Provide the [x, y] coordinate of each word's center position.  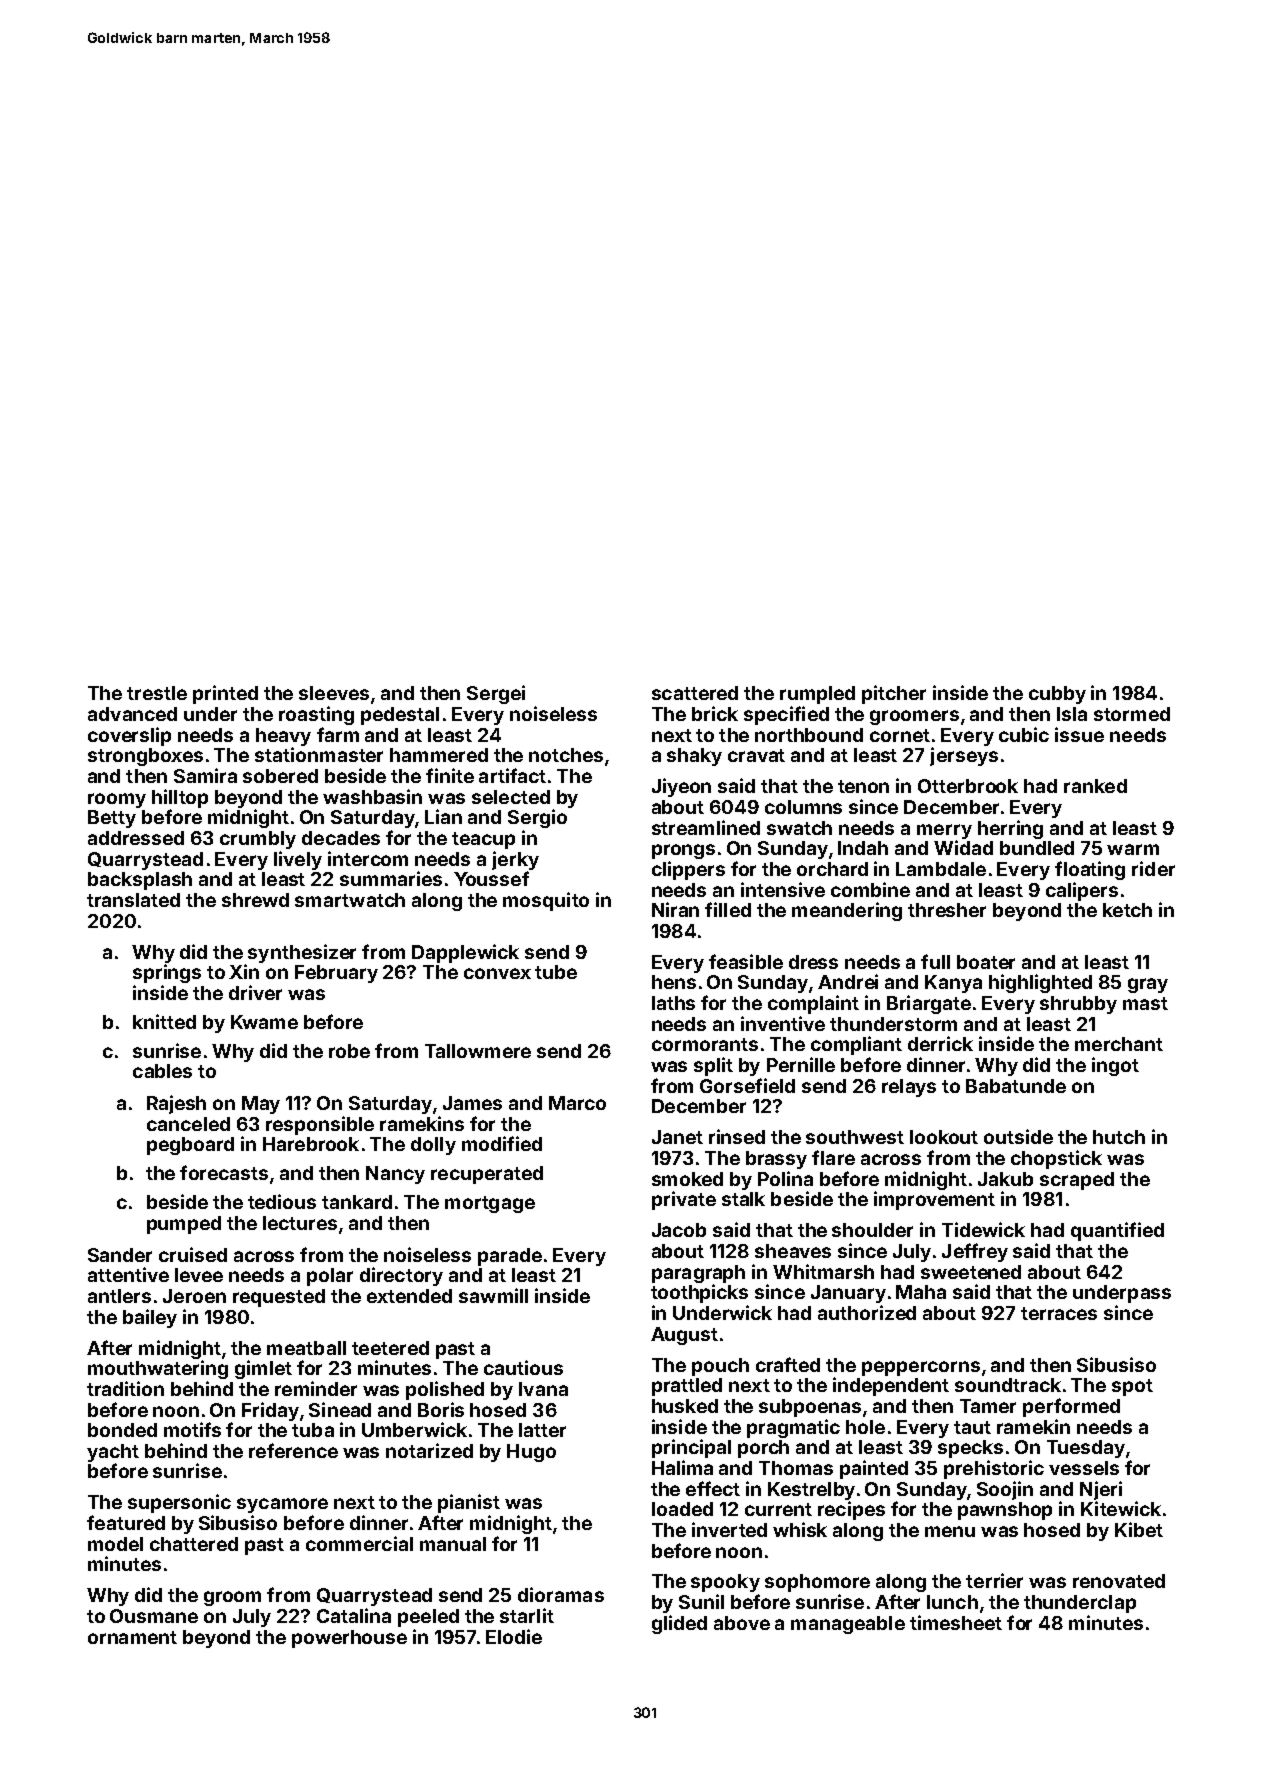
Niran [675, 909]
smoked [687, 1179]
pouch [720, 1367]
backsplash [140, 881]
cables [162, 1071]
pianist [469, 1503]
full [935, 961]
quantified [1117, 1231]
